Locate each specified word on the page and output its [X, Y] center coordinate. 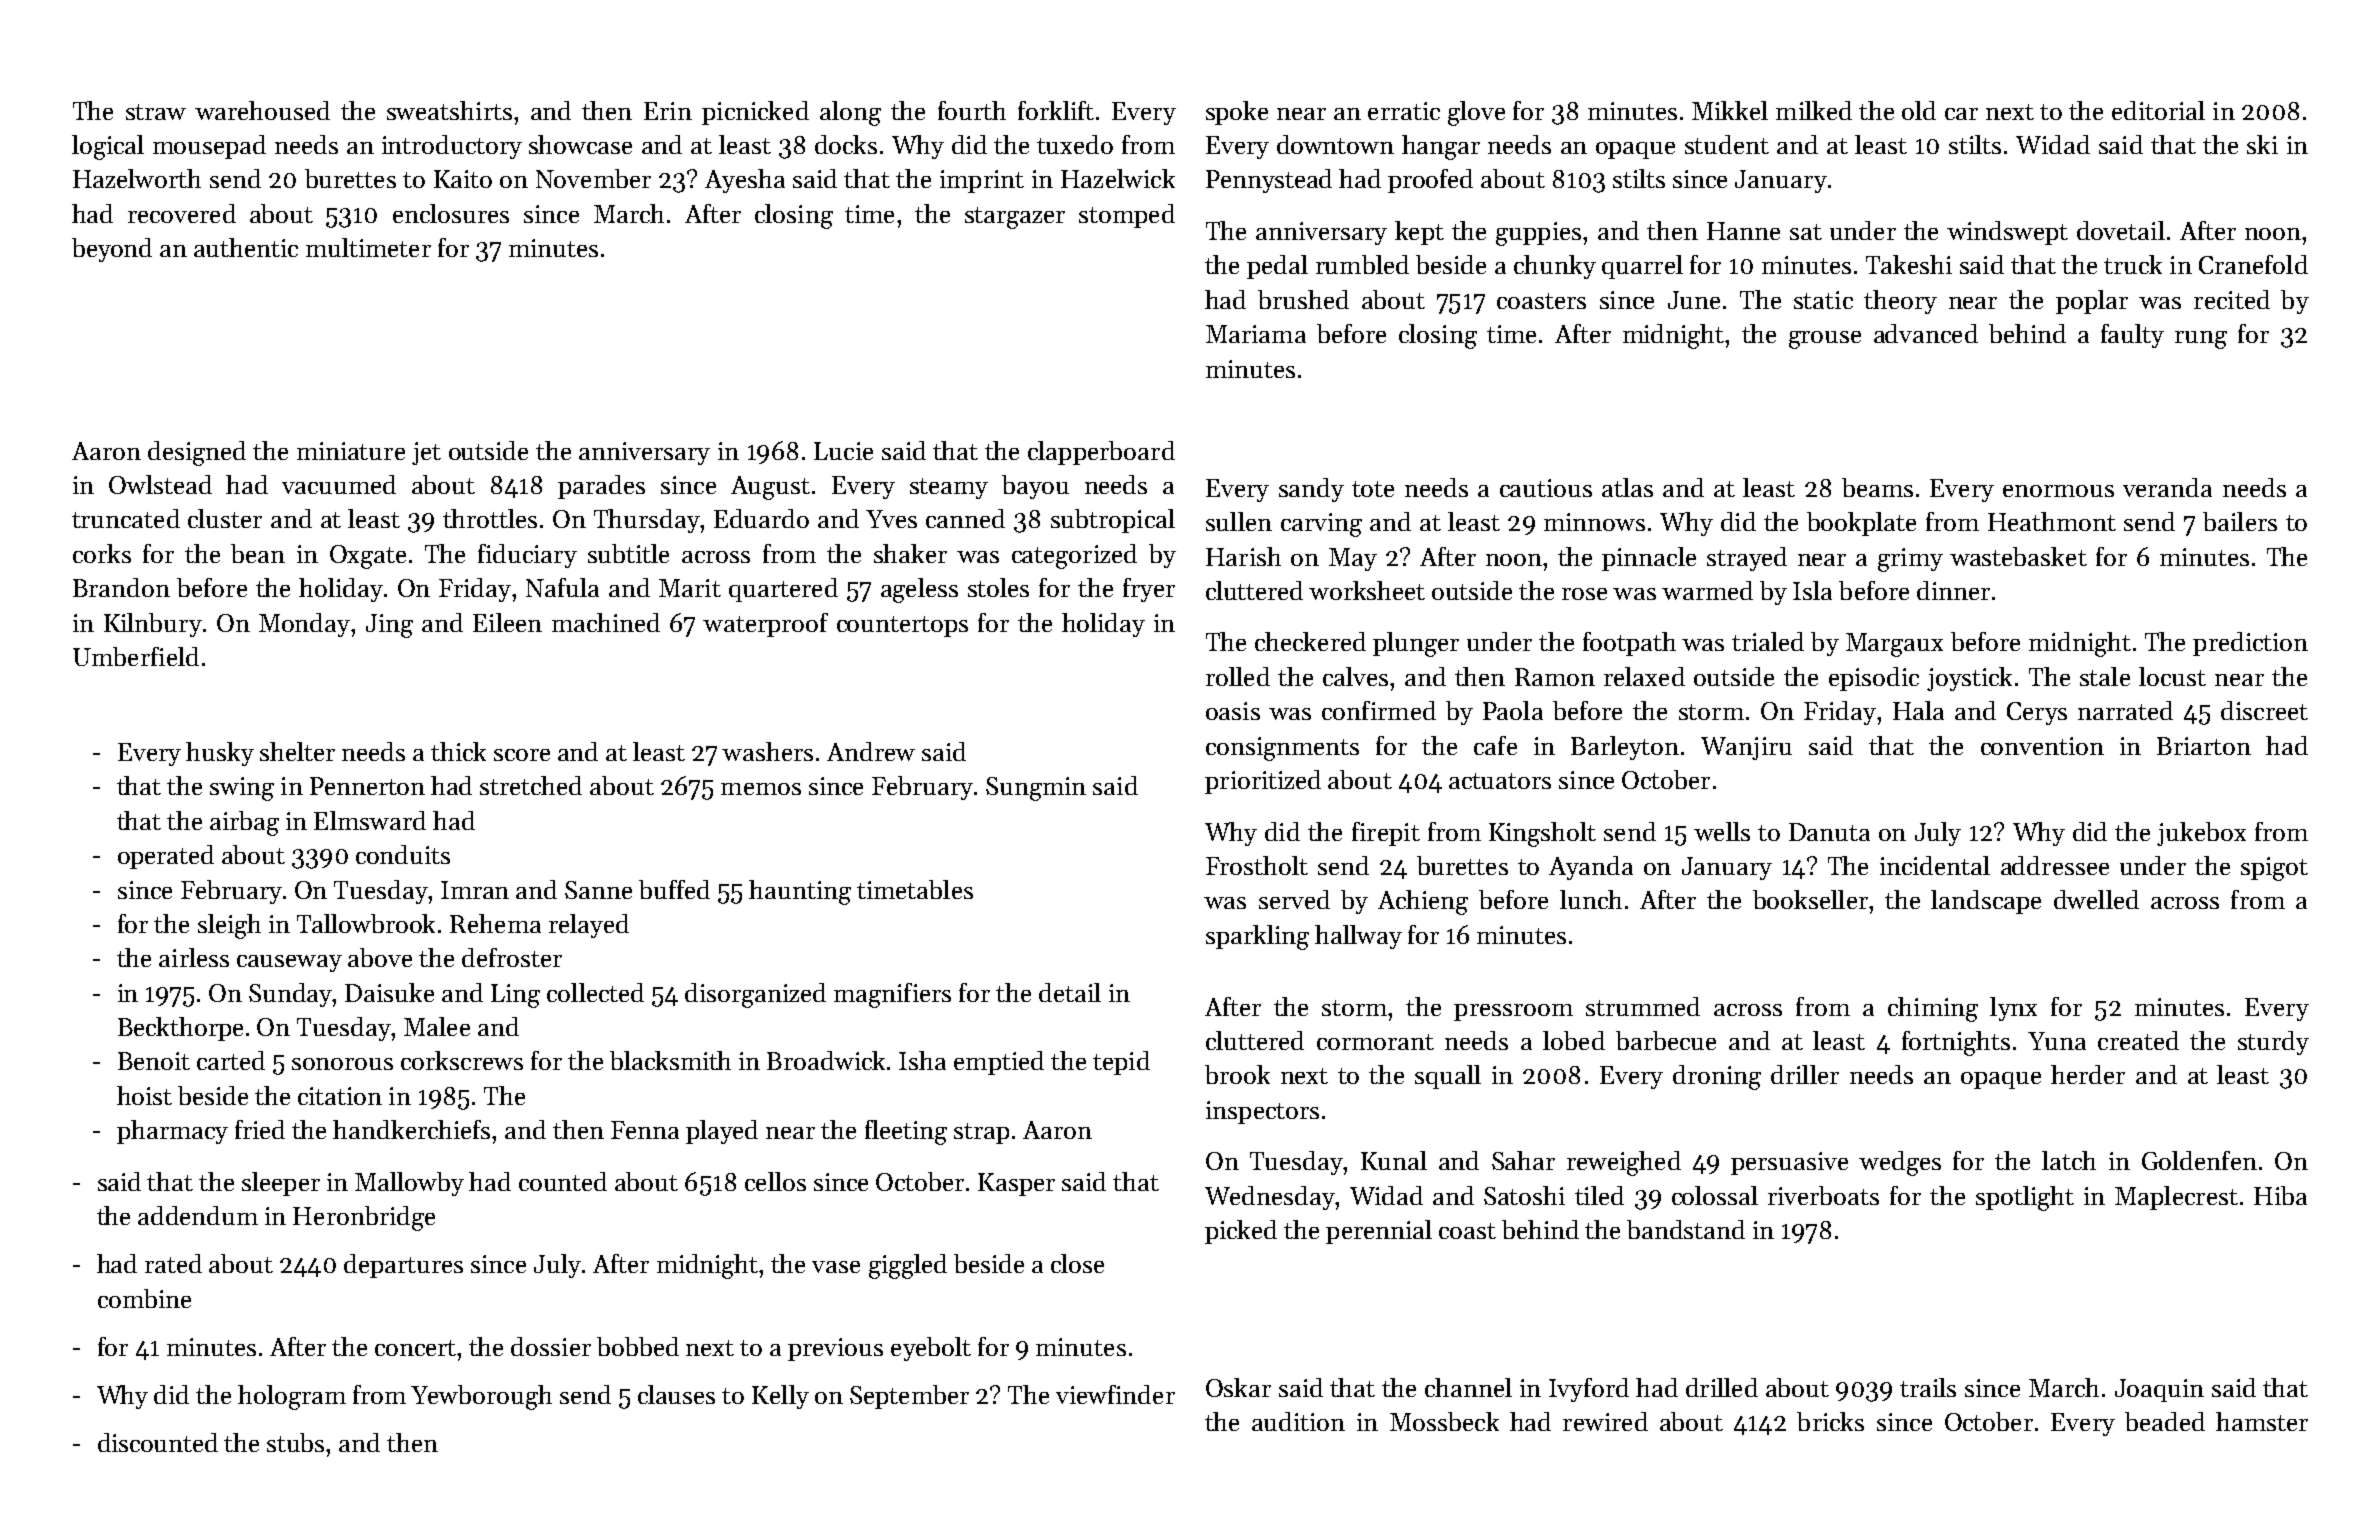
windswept [2007, 233]
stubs [297, 1442]
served [1294, 899]
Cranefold [2253, 264]
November [593, 178]
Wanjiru [1746, 748]
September [909, 1397]
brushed [1303, 299]
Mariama [1256, 334]
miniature [351, 451]
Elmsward [370, 820]
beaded [2165, 1421]
